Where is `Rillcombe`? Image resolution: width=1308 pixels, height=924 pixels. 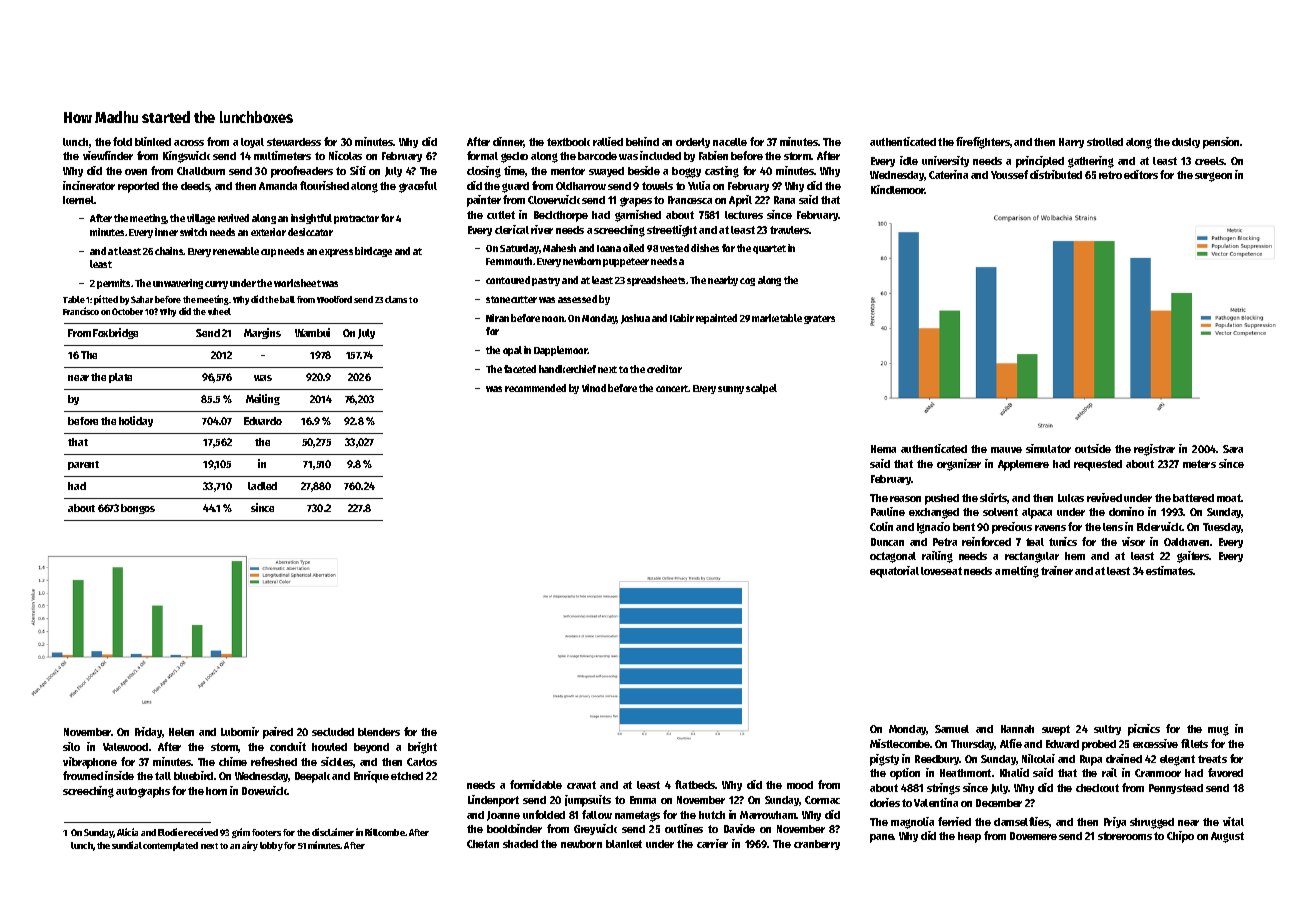 Rillcombe is located at coordinates (385, 832).
